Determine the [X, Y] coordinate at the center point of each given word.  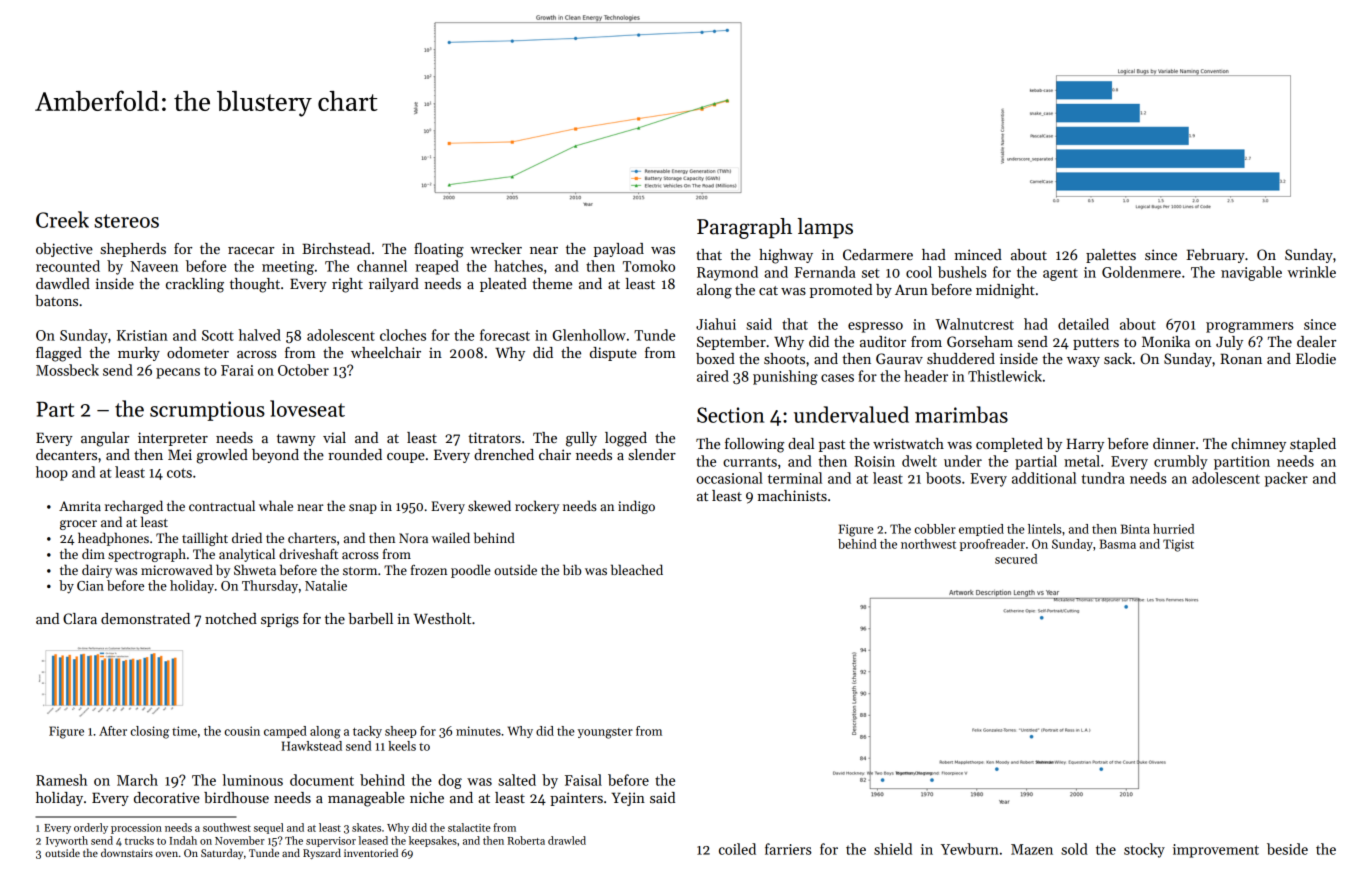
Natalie [326, 585]
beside [1287, 849]
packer [1286, 479]
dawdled [63, 283]
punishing [785, 377]
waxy [1083, 362]
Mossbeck [67, 370]
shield [893, 849]
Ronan [1241, 358]
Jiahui [716, 324]
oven [166, 854]
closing [150, 732]
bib [572, 569]
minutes [478, 731]
